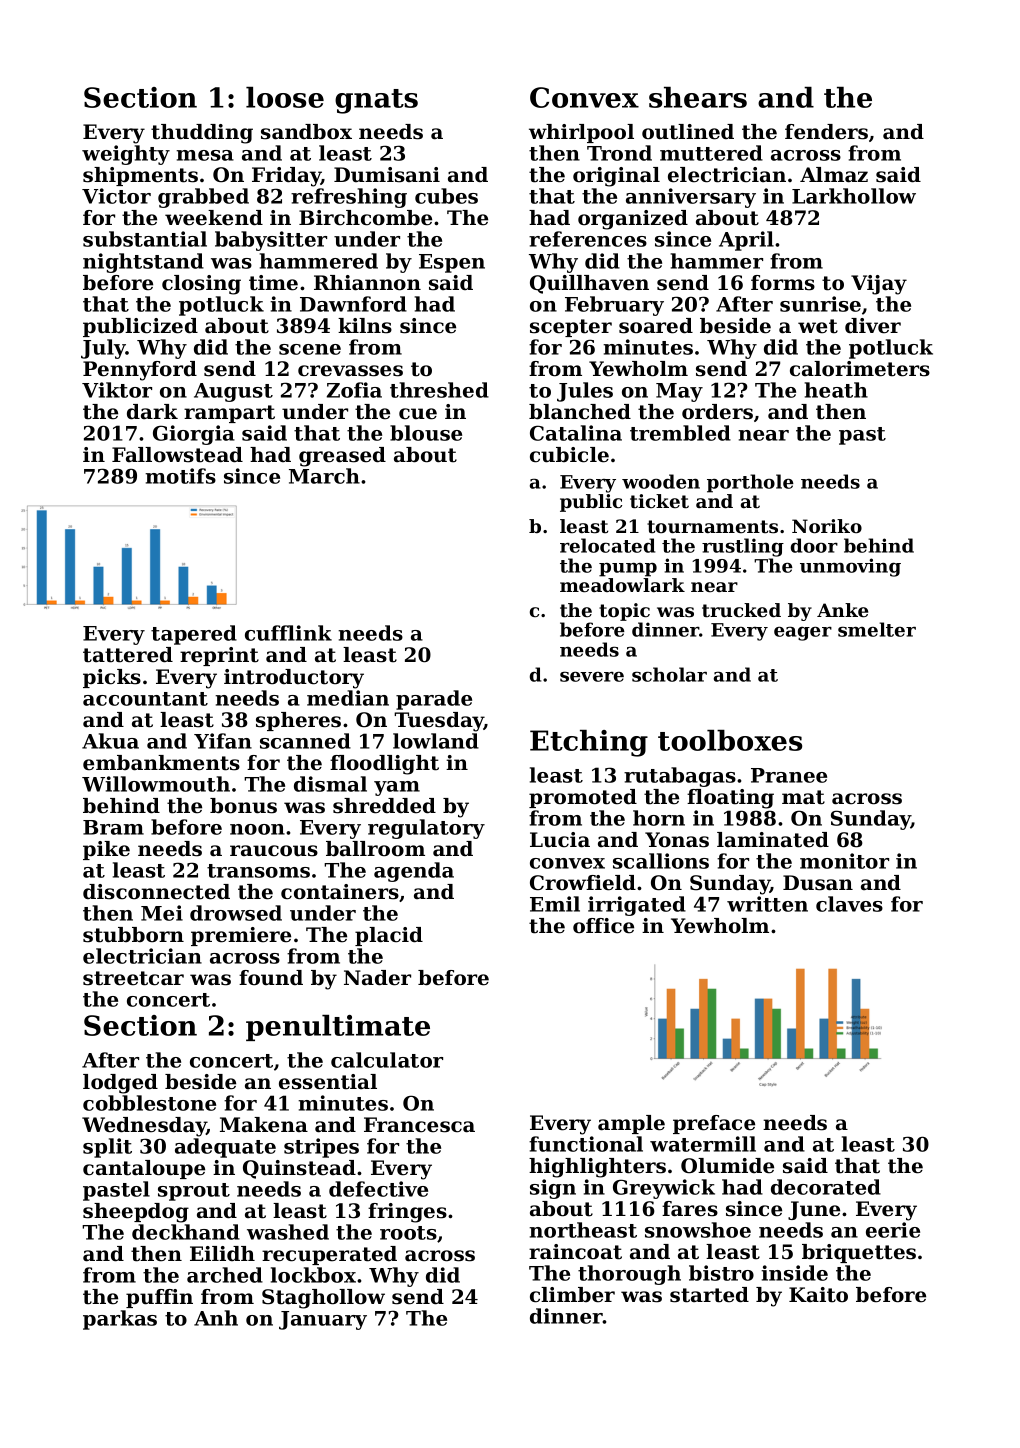  What do you see at coordinates (826, 132) in the page?
I see `fenders` at bounding box center [826, 132].
